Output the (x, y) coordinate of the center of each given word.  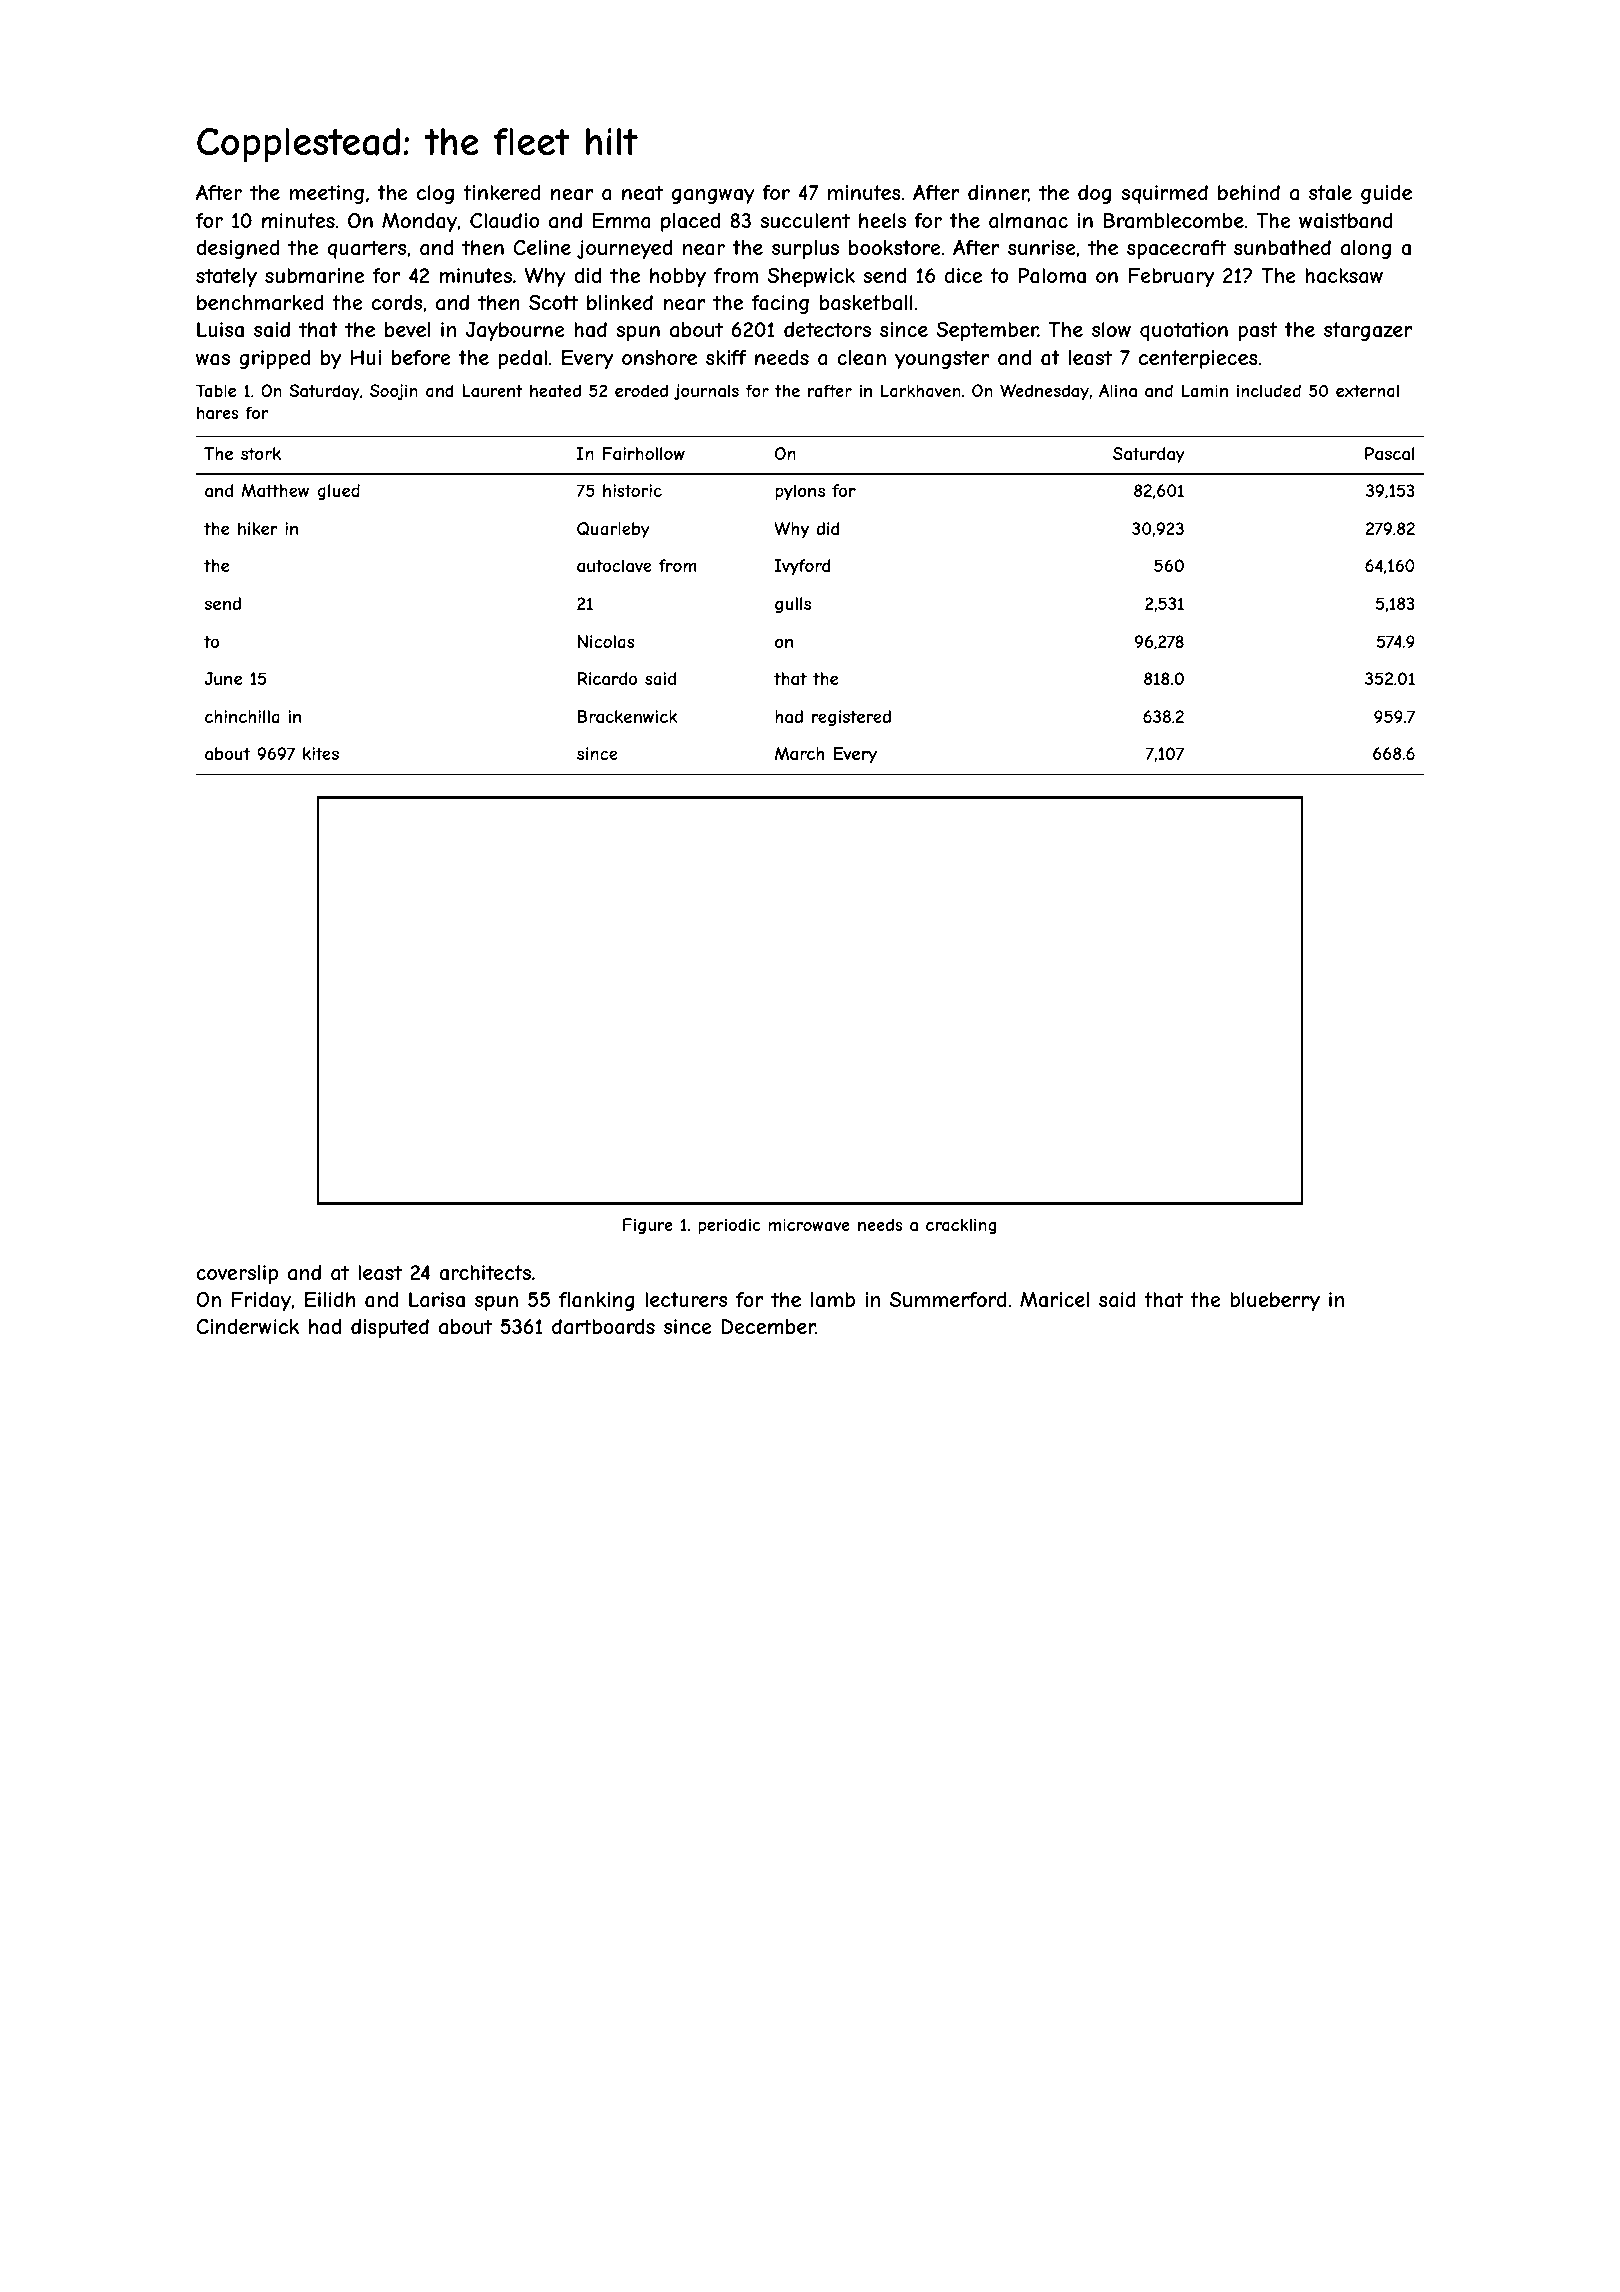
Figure (648, 1226)
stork (261, 453)
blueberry (1275, 1301)
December (768, 1326)
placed (690, 222)
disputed (390, 1328)
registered (851, 718)
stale (1330, 193)
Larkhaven (921, 390)
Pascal (1389, 453)
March (799, 753)
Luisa (220, 330)
